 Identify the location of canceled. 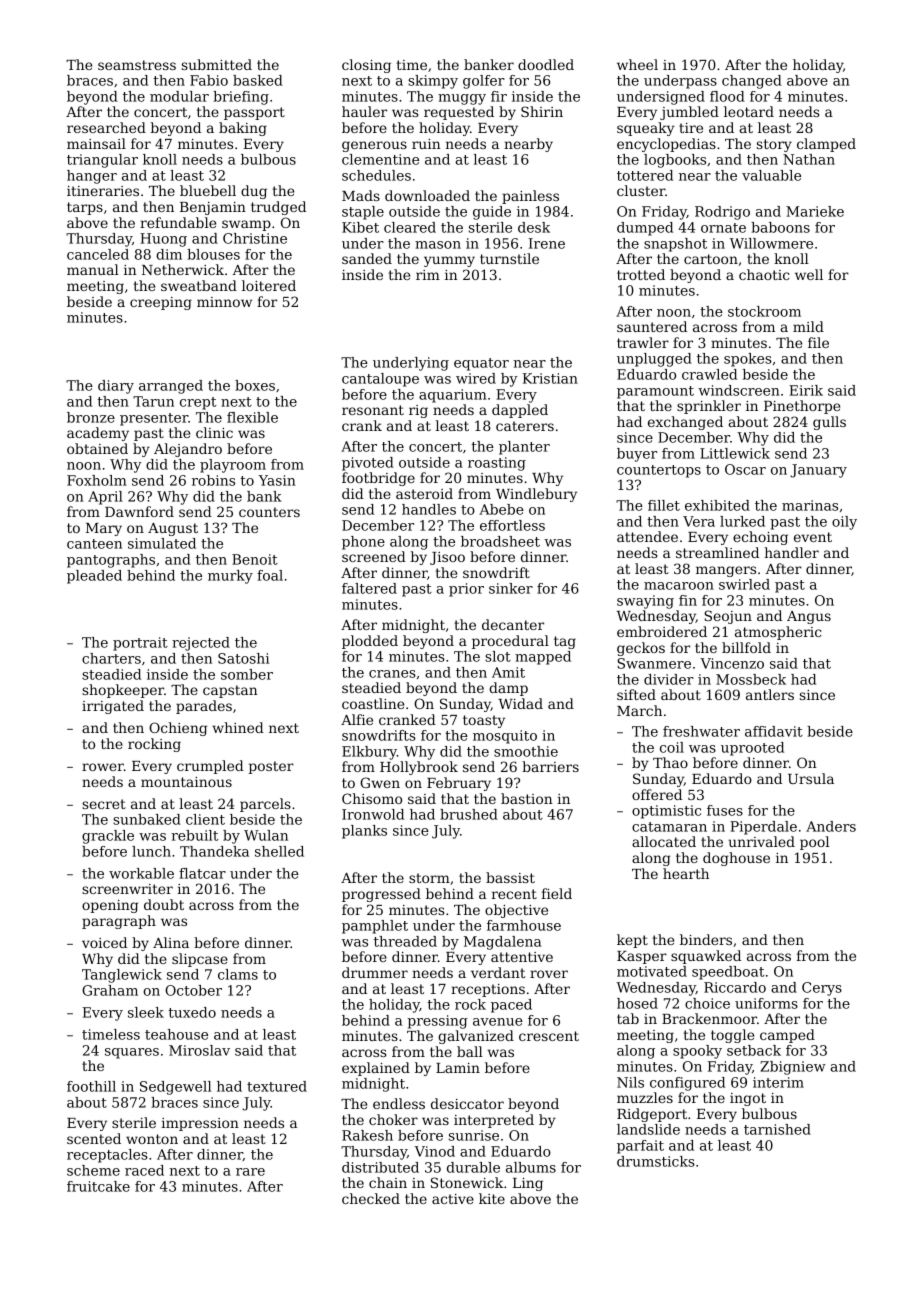
(98, 254).
